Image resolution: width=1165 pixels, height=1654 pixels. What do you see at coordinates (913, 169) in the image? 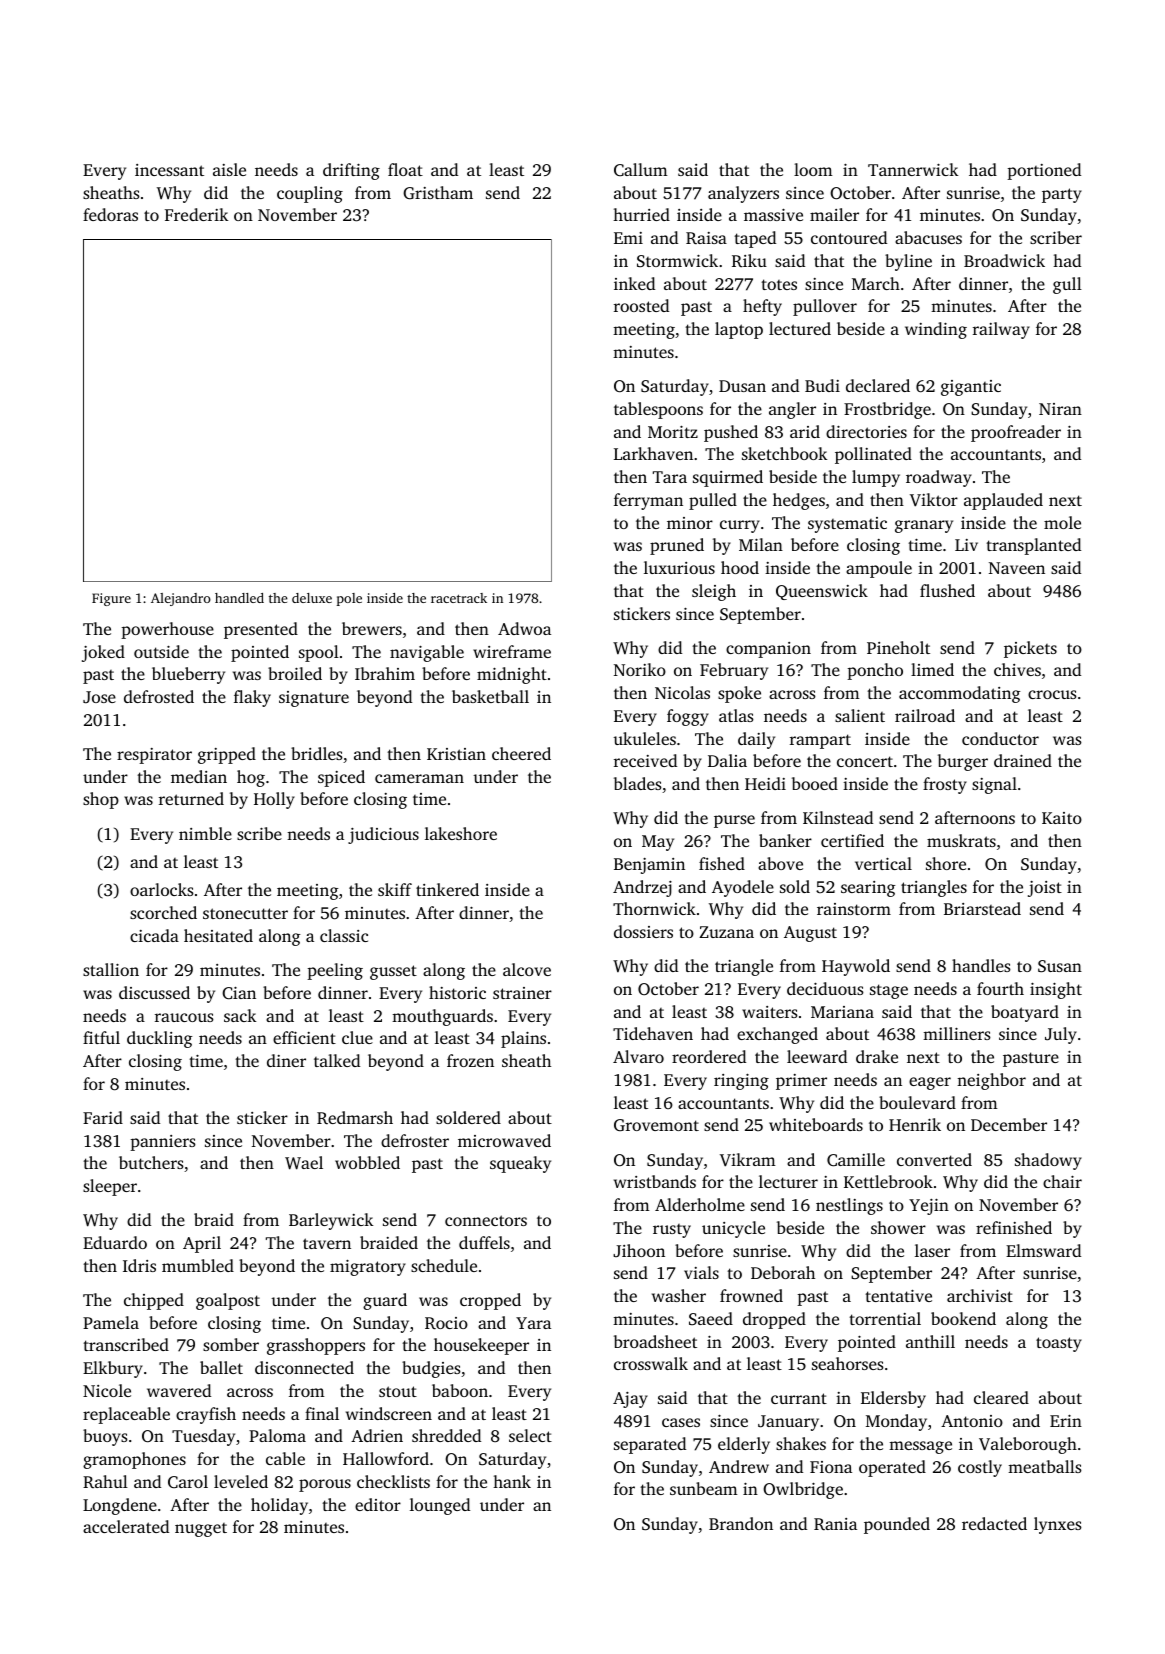
I see `Tannerwick` at bounding box center [913, 169].
